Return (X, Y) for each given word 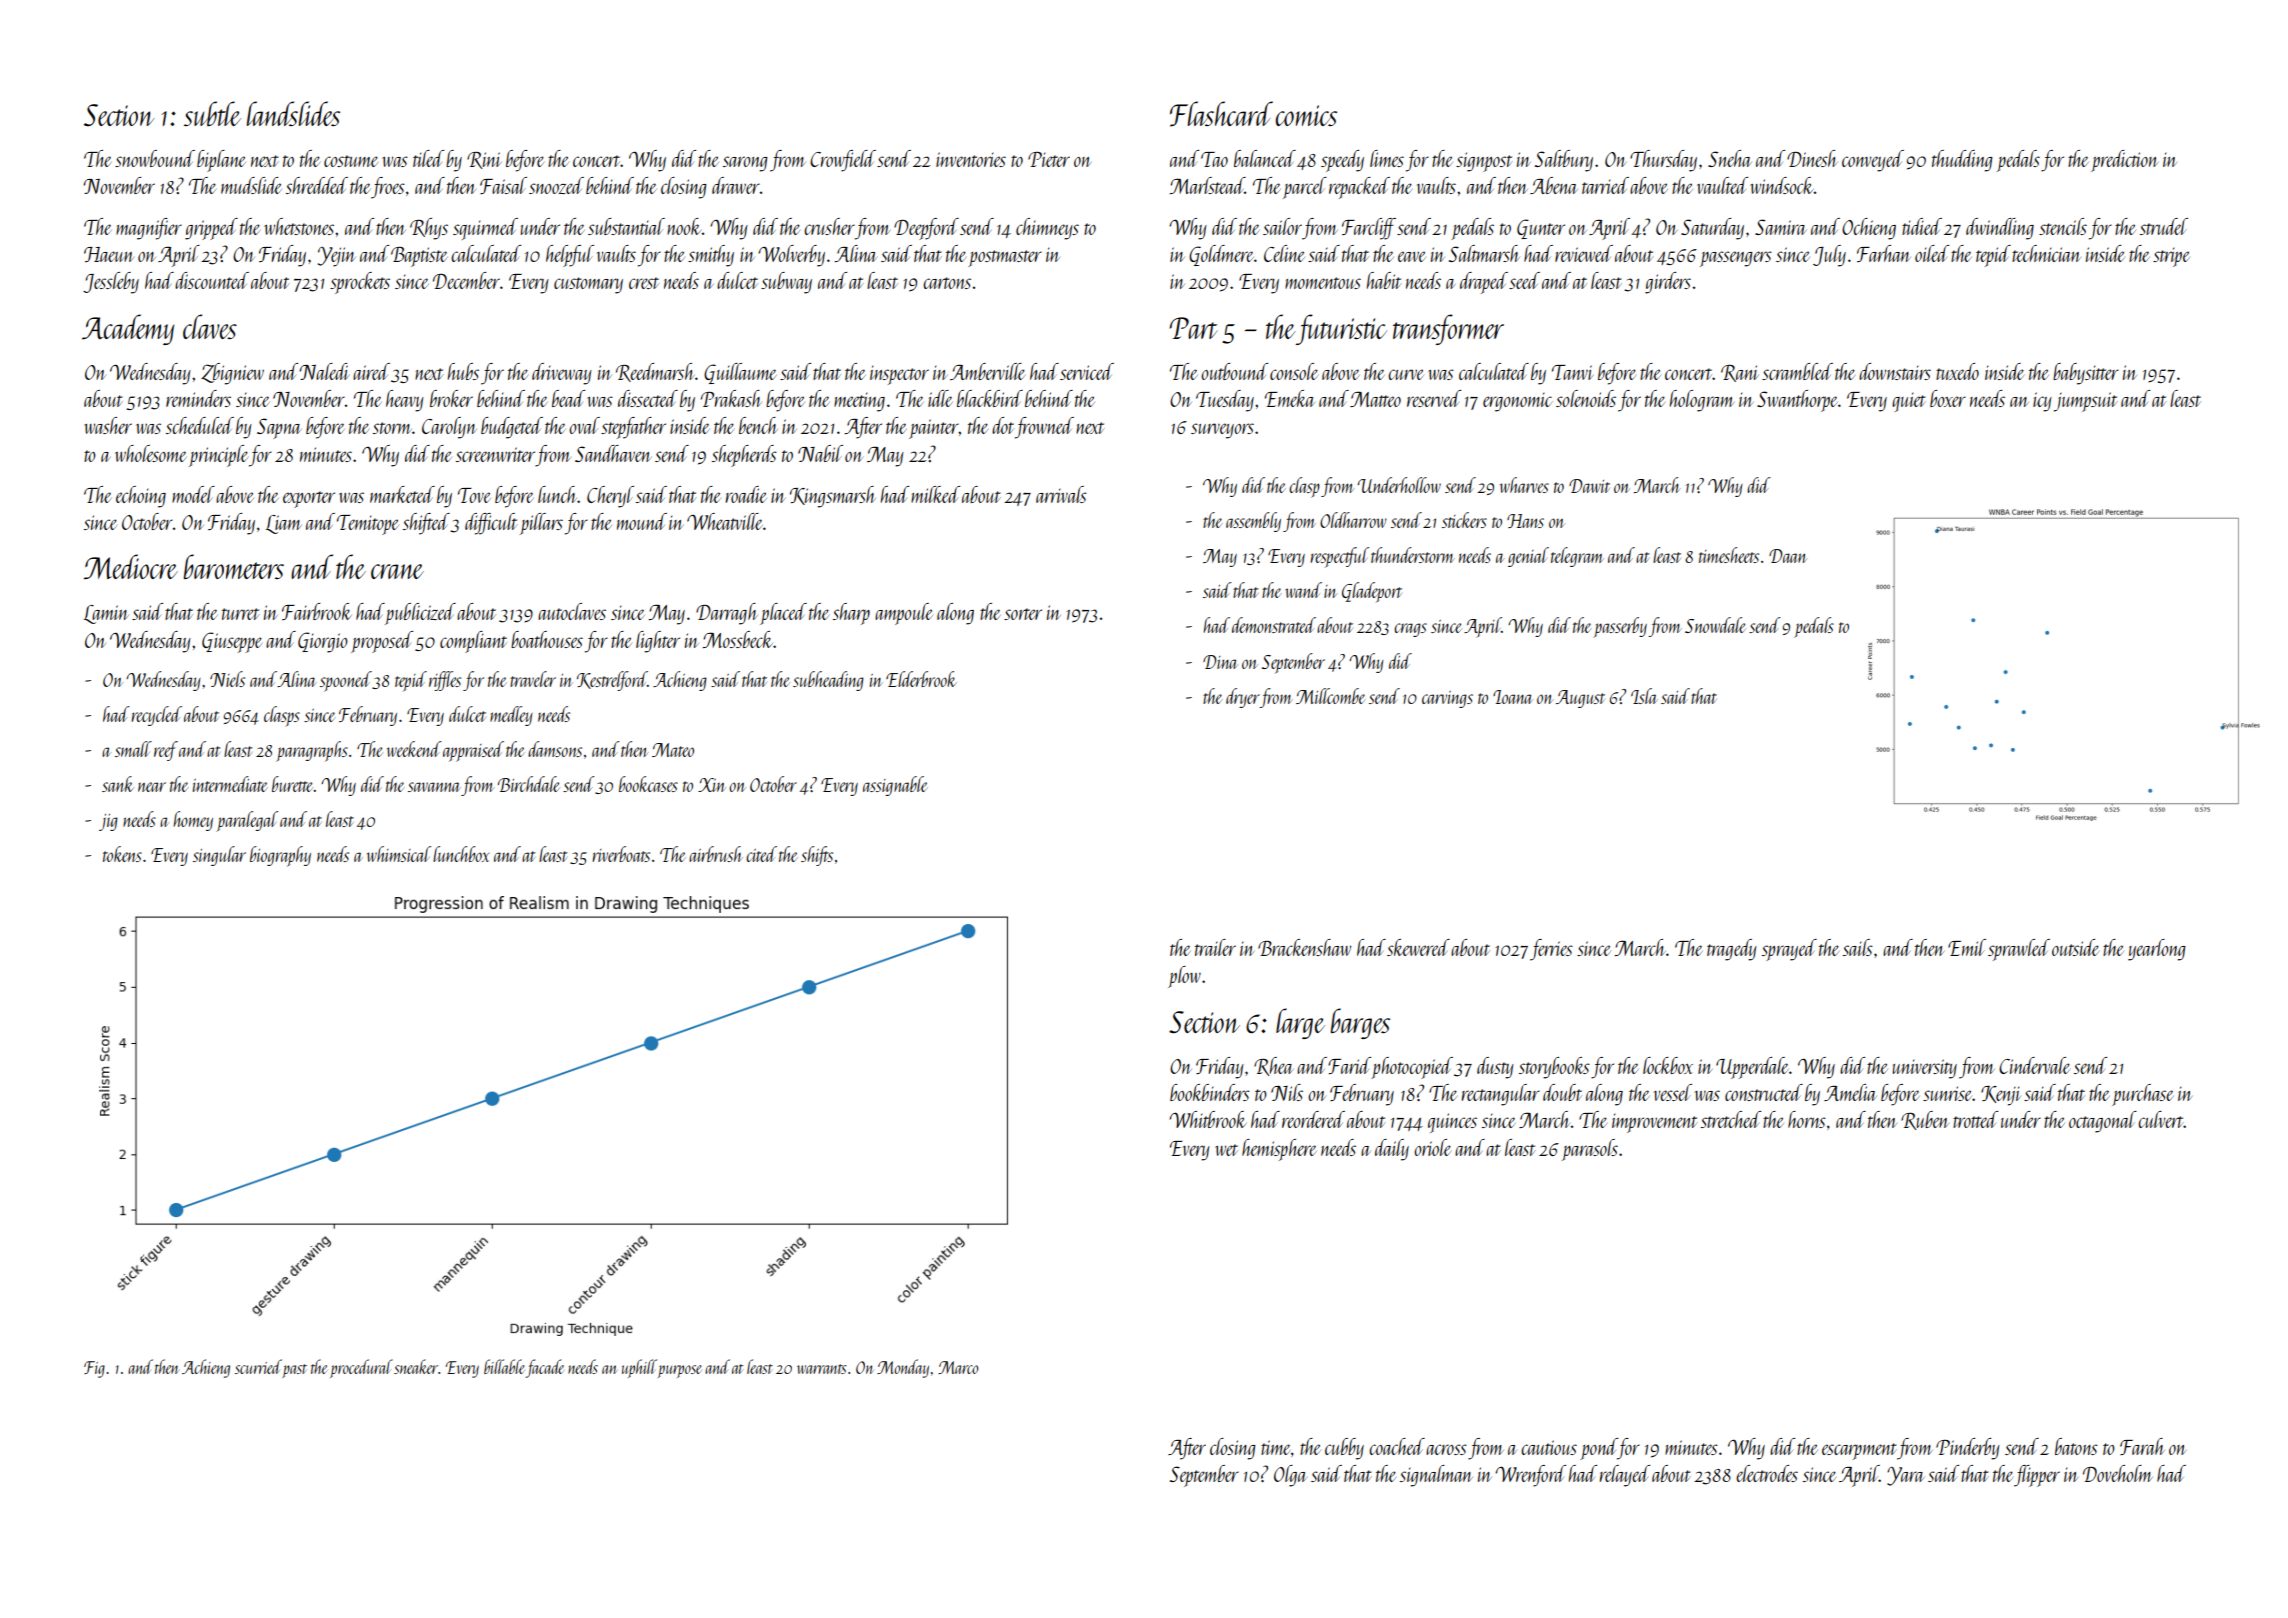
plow (1184, 977)
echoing (141, 497)
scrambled (1797, 371)
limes (1387, 158)
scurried (258, 1366)
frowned (1044, 428)
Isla (1644, 696)
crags (1410, 630)
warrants (822, 1369)
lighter (658, 642)
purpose (680, 1371)
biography (280, 856)
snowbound (155, 158)
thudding (1962, 161)
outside (2075, 947)
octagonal (2103, 1122)
